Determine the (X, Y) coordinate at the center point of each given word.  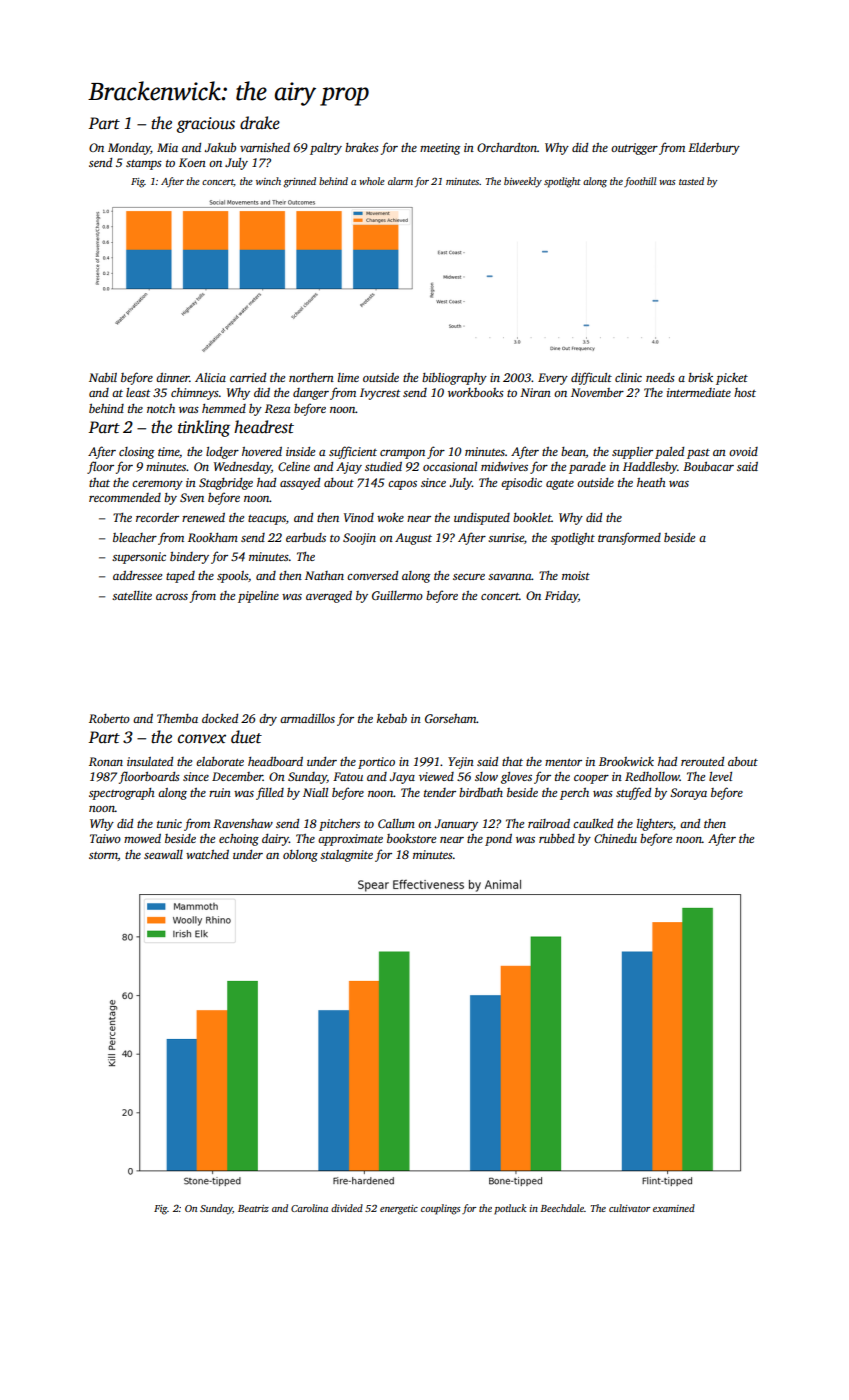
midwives (504, 466)
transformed (629, 538)
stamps (144, 165)
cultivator (629, 1208)
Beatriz (253, 1208)
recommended (125, 497)
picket (732, 379)
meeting (440, 149)
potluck (510, 1209)
